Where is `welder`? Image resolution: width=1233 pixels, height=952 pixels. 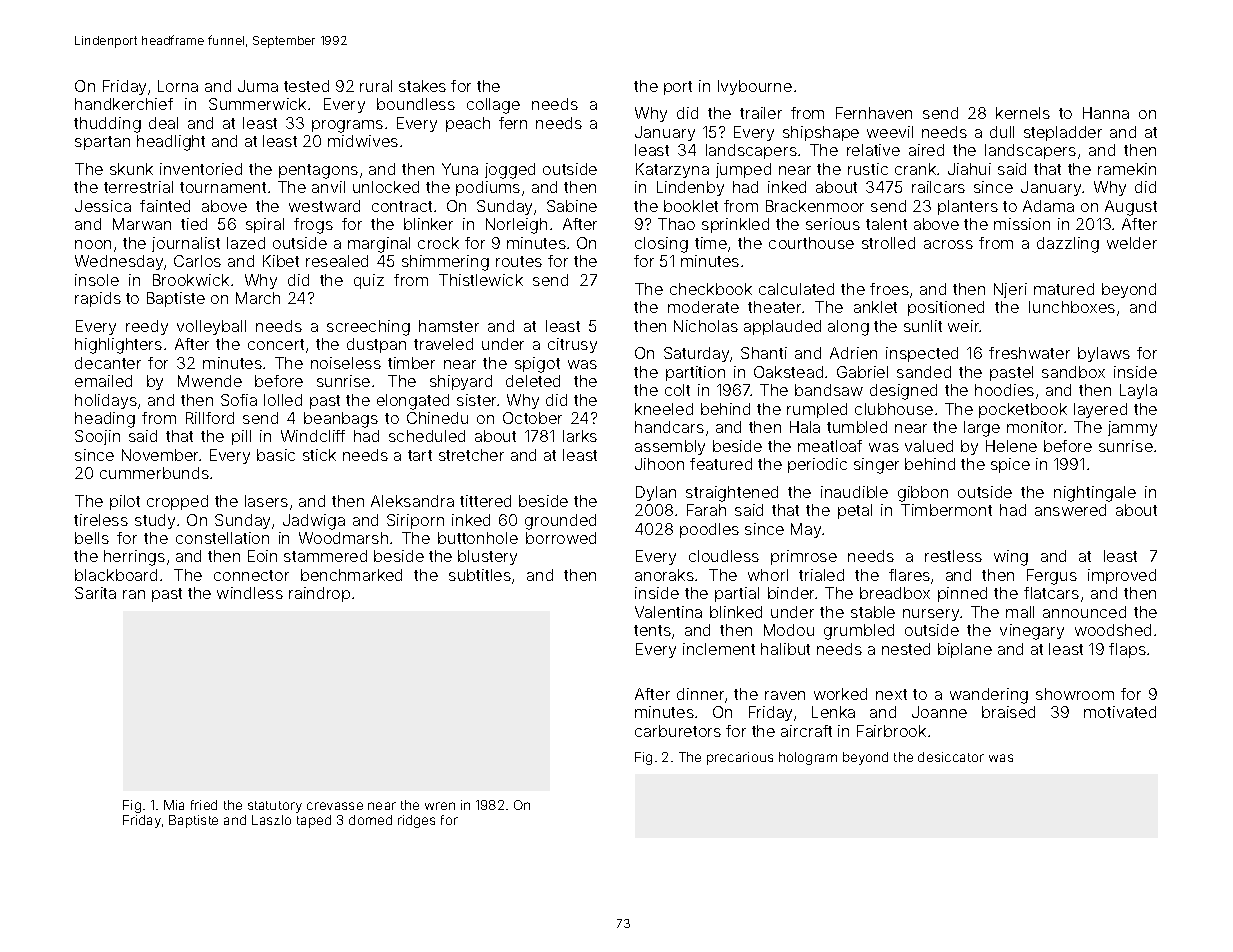 welder is located at coordinates (1132, 243).
